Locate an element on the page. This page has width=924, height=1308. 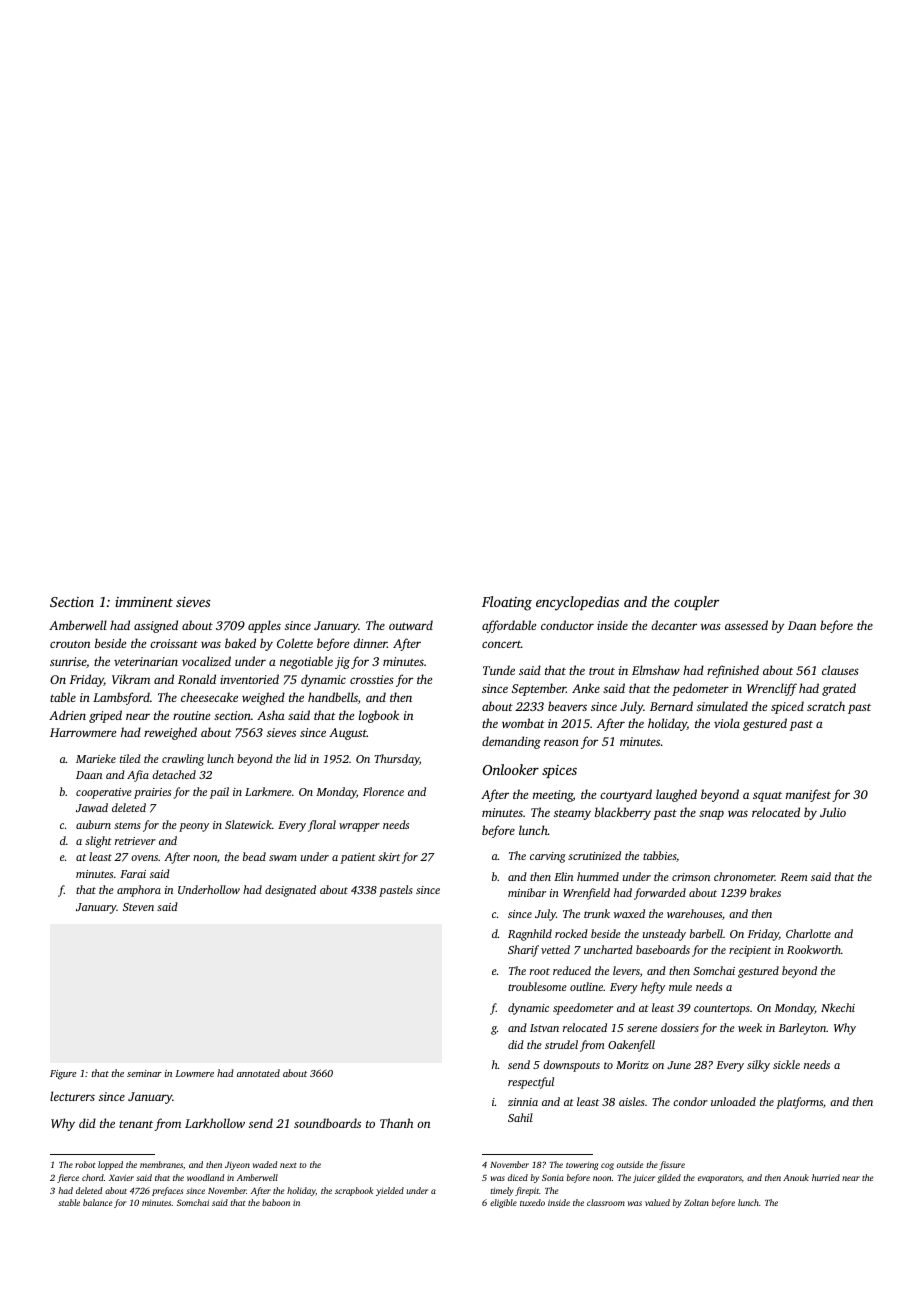
unsteady is located at coordinates (664, 935).
